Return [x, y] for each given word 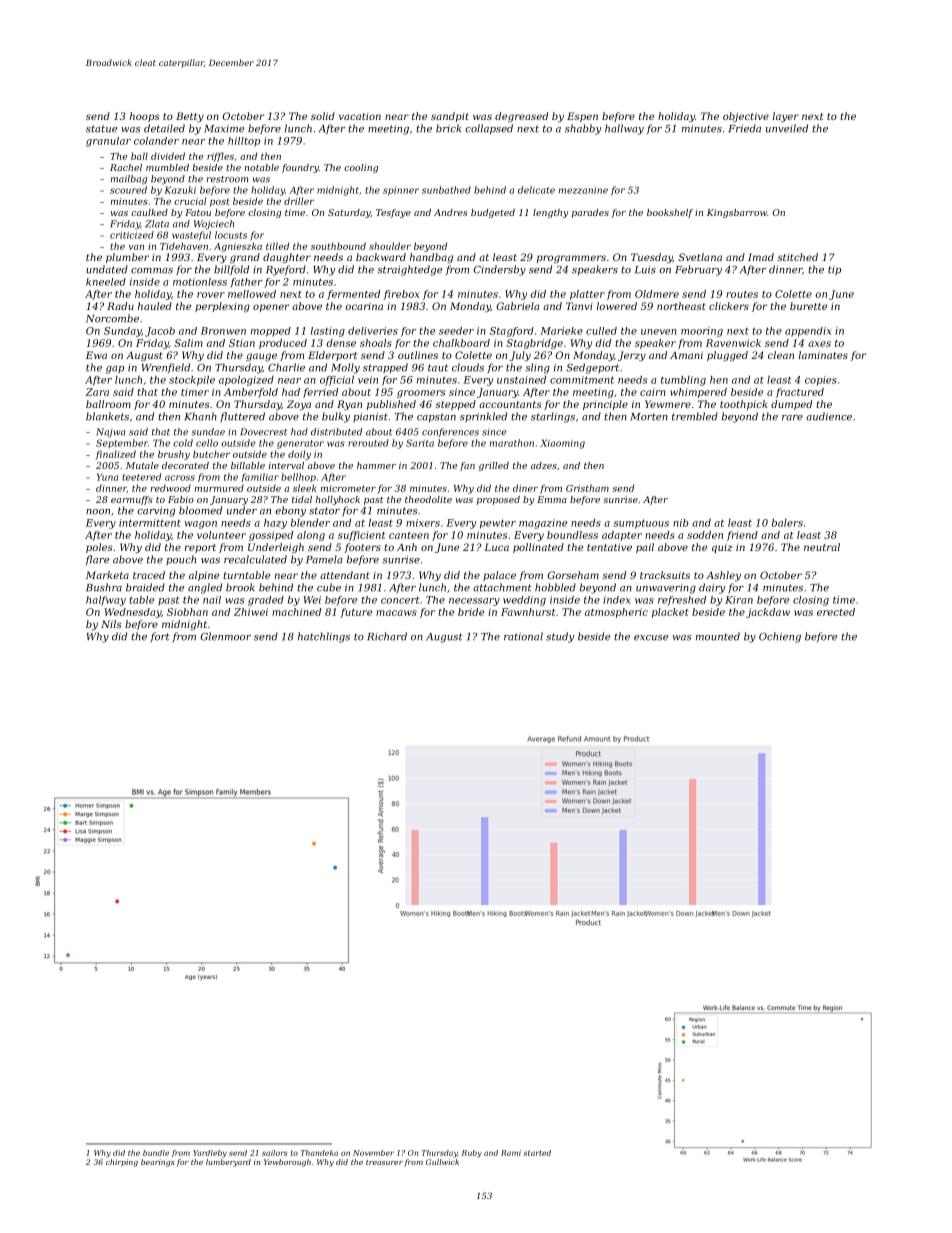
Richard [387, 636]
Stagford [512, 332]
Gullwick [442, 1162]
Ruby [472, 1154]
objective [746, 117]
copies [821, 381]
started [537, 1153]
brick [448, 128]
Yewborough [287, 1163]
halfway [106, 601]
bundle [156, 1153]
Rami [511, 1153]
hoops [145, 117]
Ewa [96, 355]
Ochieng [780, 637]
